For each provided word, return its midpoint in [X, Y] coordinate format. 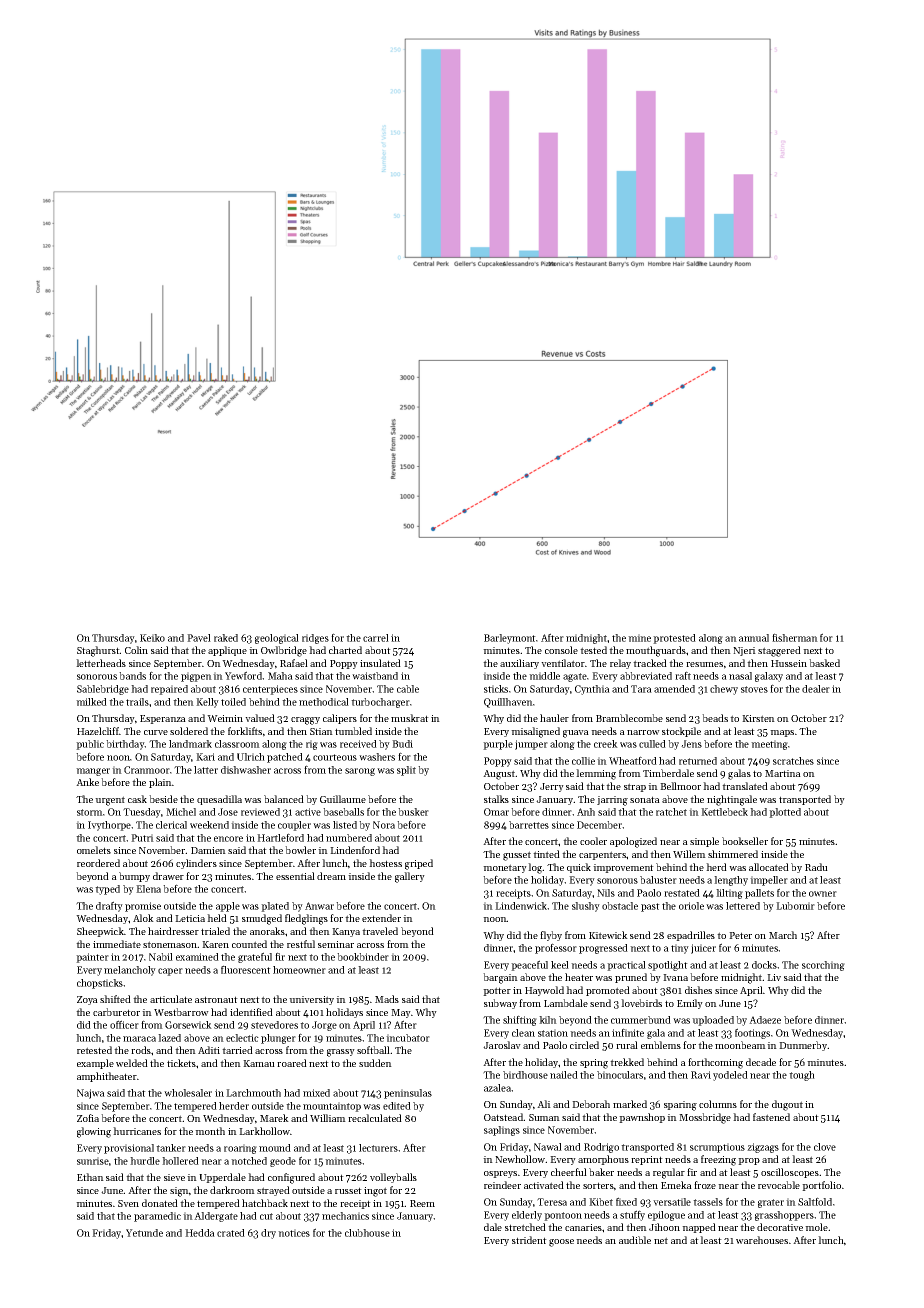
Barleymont [510, 639]
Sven [128, 1203]
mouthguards [656, 651]
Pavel [199, 638]
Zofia [88, 1118]
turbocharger [380, 703]
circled [584, 1045]
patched [285, 758]
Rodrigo [601, 1148]
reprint [647, 1160]
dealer [816, 689]
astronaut [216, 999]
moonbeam [740, 1045]
